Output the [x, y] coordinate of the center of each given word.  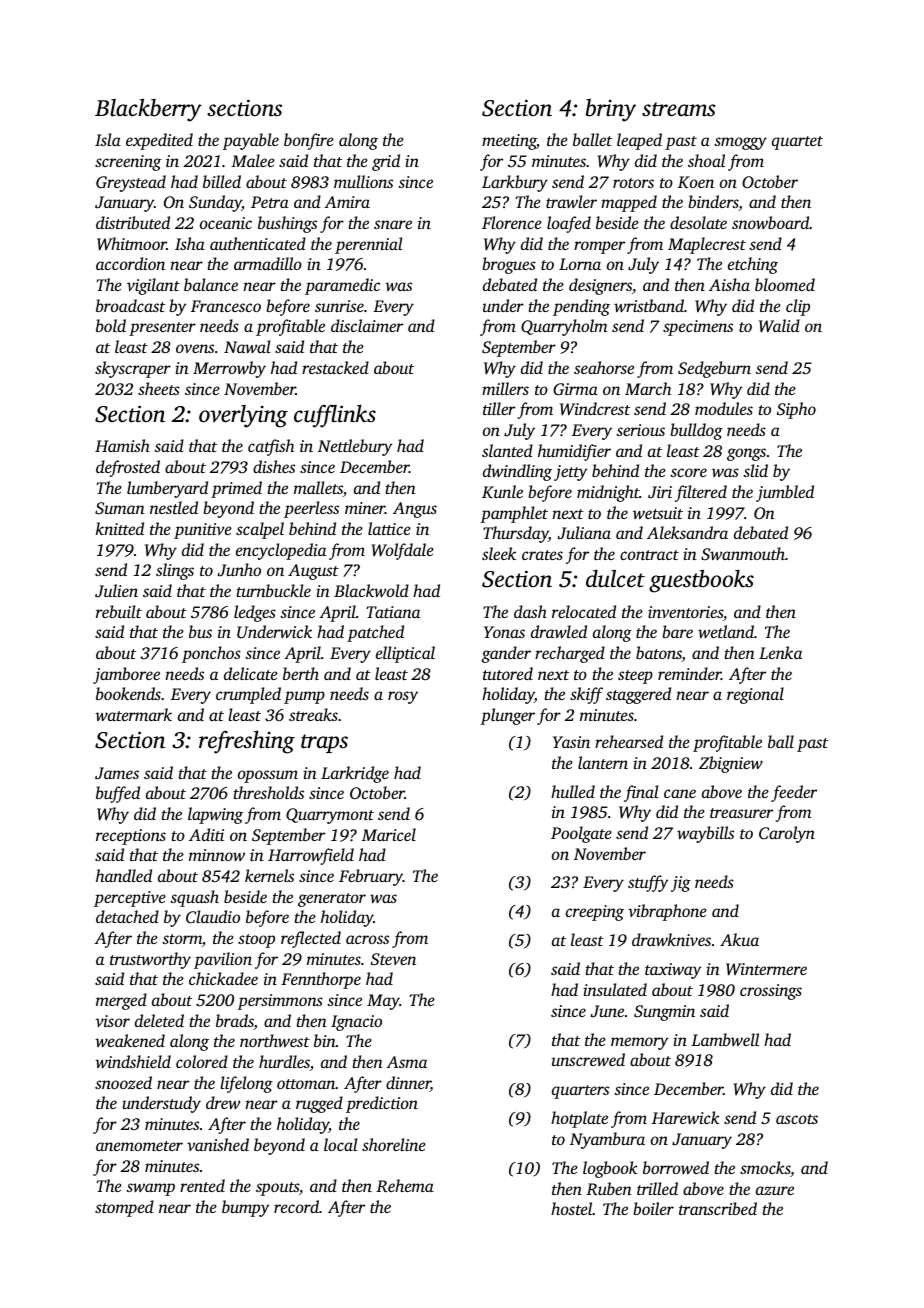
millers [505, 388]
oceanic [226, 223]
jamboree [126, 675]
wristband [649, 305]
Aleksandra [687, 532]
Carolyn [787, 834]
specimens [698, 328]
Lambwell [725, 1039]
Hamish [122, 445]
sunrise [339, 306]
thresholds [269, 792]
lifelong [246, 1084]
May [383, 1002]
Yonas [504, 632]
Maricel [389, 834]
